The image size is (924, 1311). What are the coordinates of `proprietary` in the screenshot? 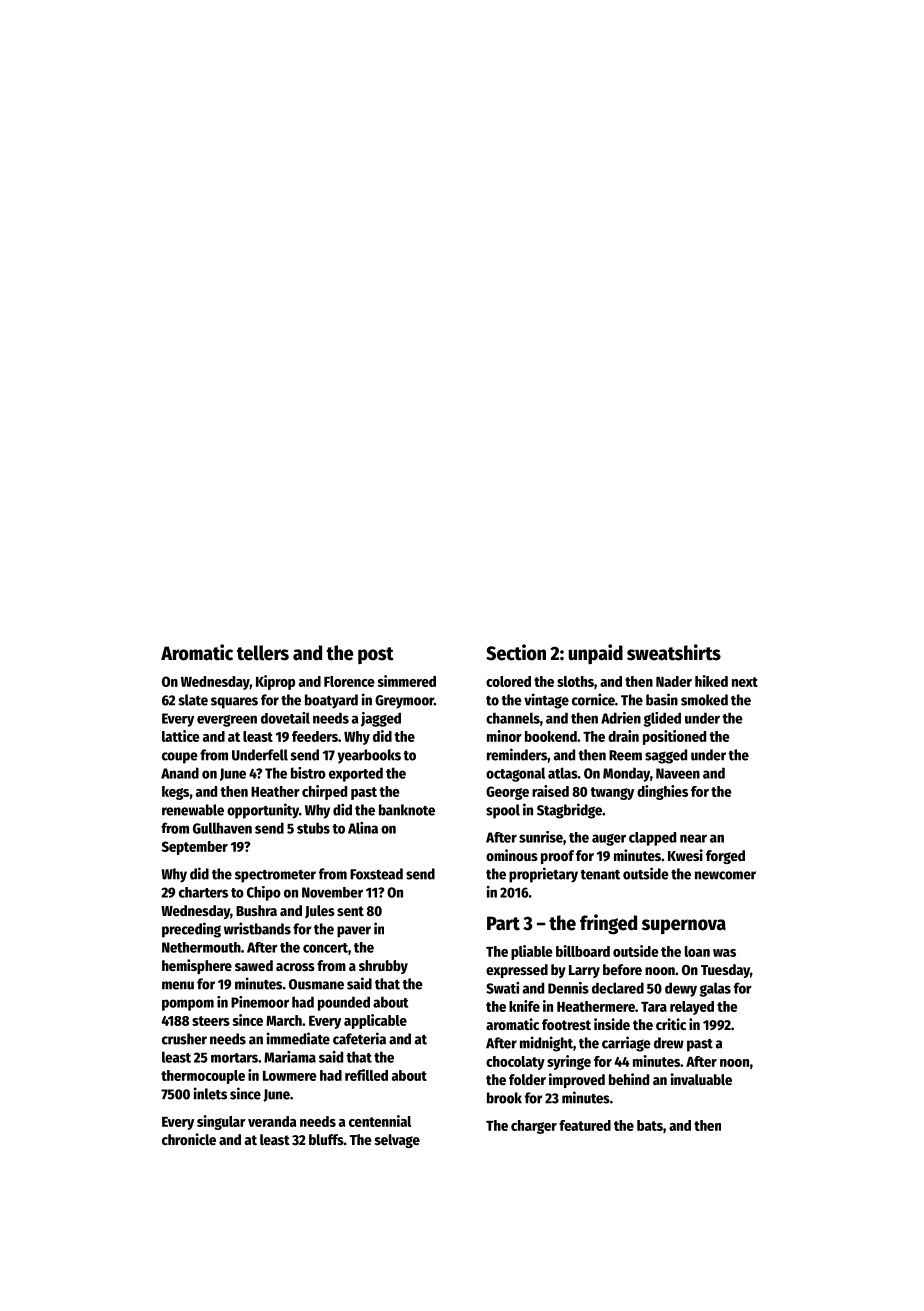 It's located at (543, 875).
